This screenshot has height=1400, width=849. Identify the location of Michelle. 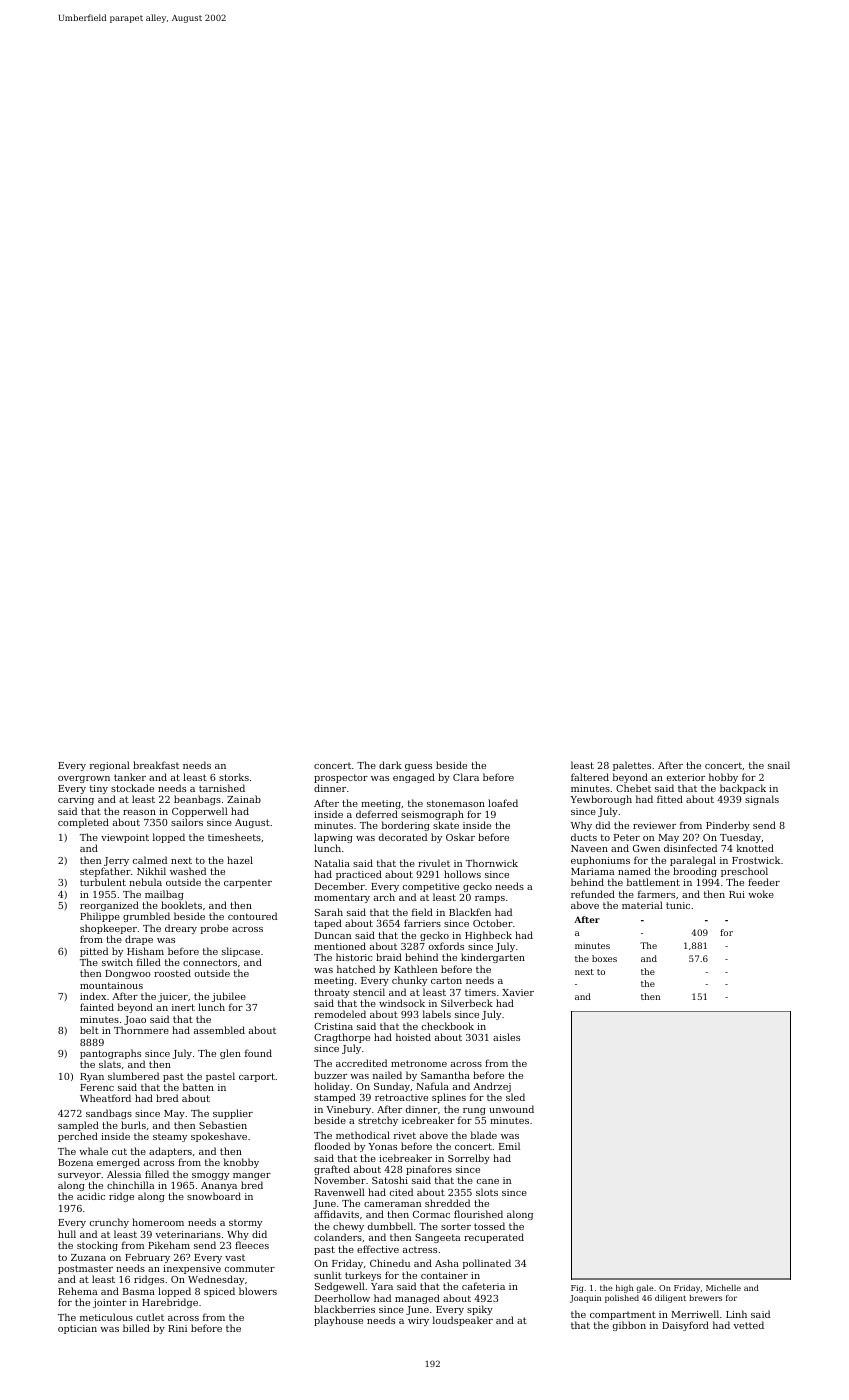
(723, 1288).
